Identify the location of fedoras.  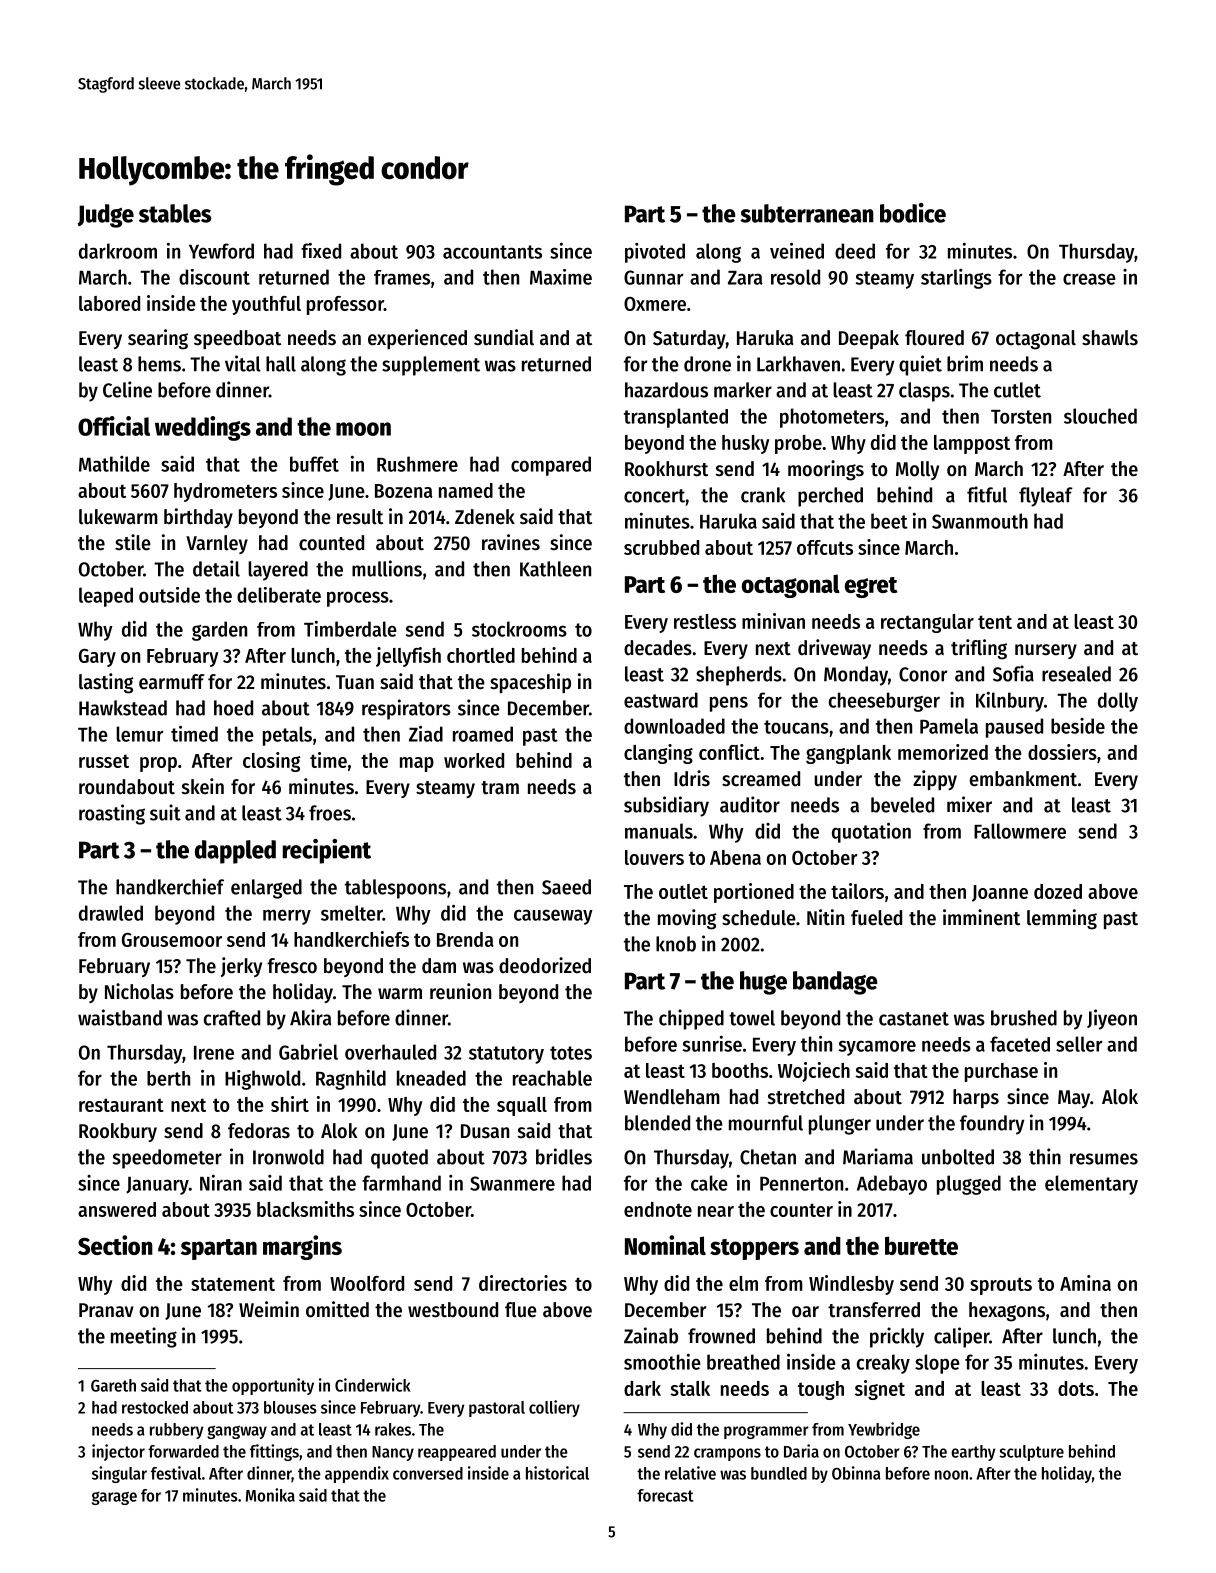
(259, 1131).
